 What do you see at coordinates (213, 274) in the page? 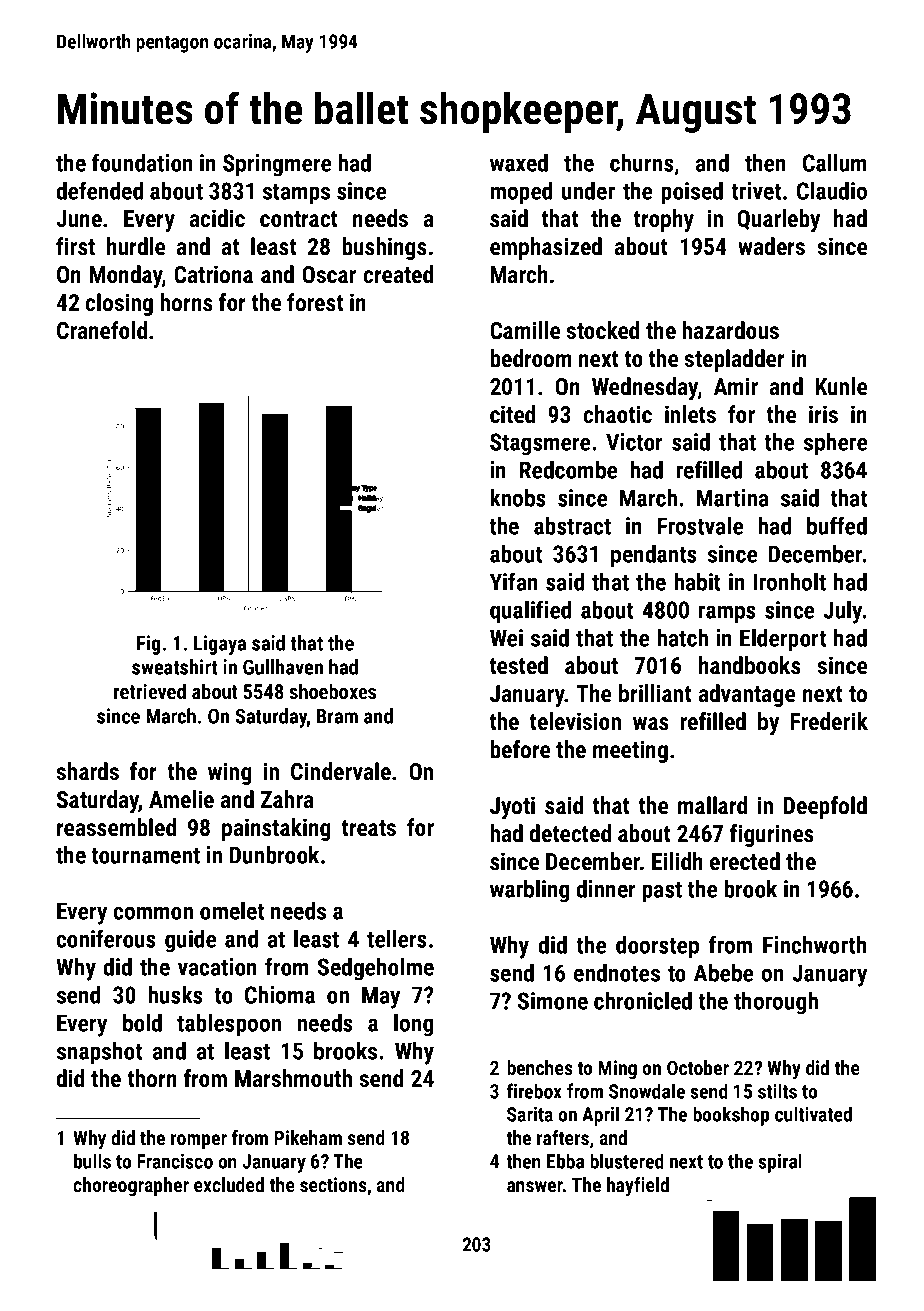
I see `Catriona` at bounding box center [213, 274].
